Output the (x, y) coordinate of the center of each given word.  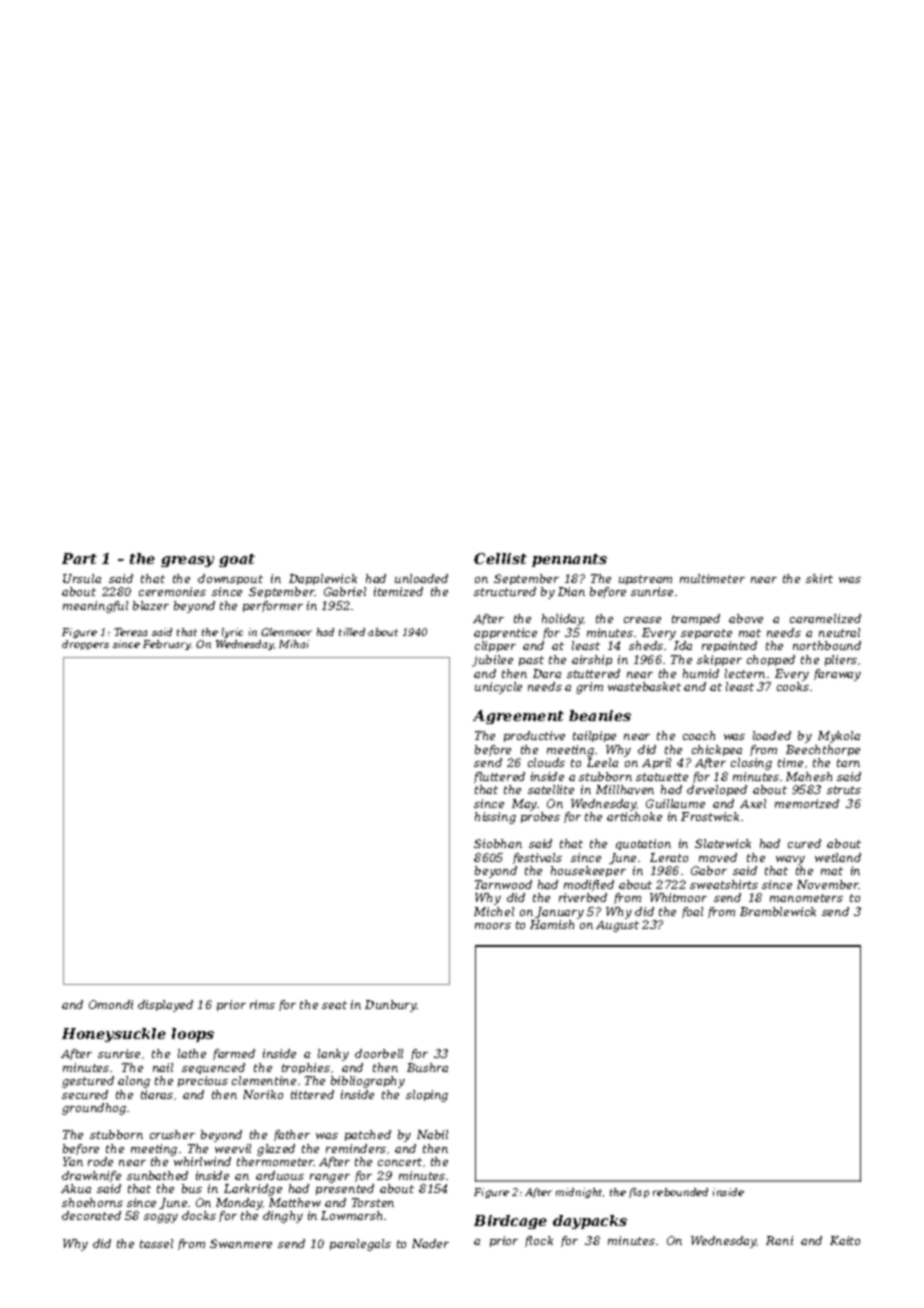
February (167, 645)
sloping (427, 1096)
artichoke (634, 816)
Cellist (500, 558)
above (746, 618)
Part (79, 558)
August (617, 926)
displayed (165, 1006)
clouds (546, 762)
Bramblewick (778, 911)
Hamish (552, 924)
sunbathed (157, 1175)
